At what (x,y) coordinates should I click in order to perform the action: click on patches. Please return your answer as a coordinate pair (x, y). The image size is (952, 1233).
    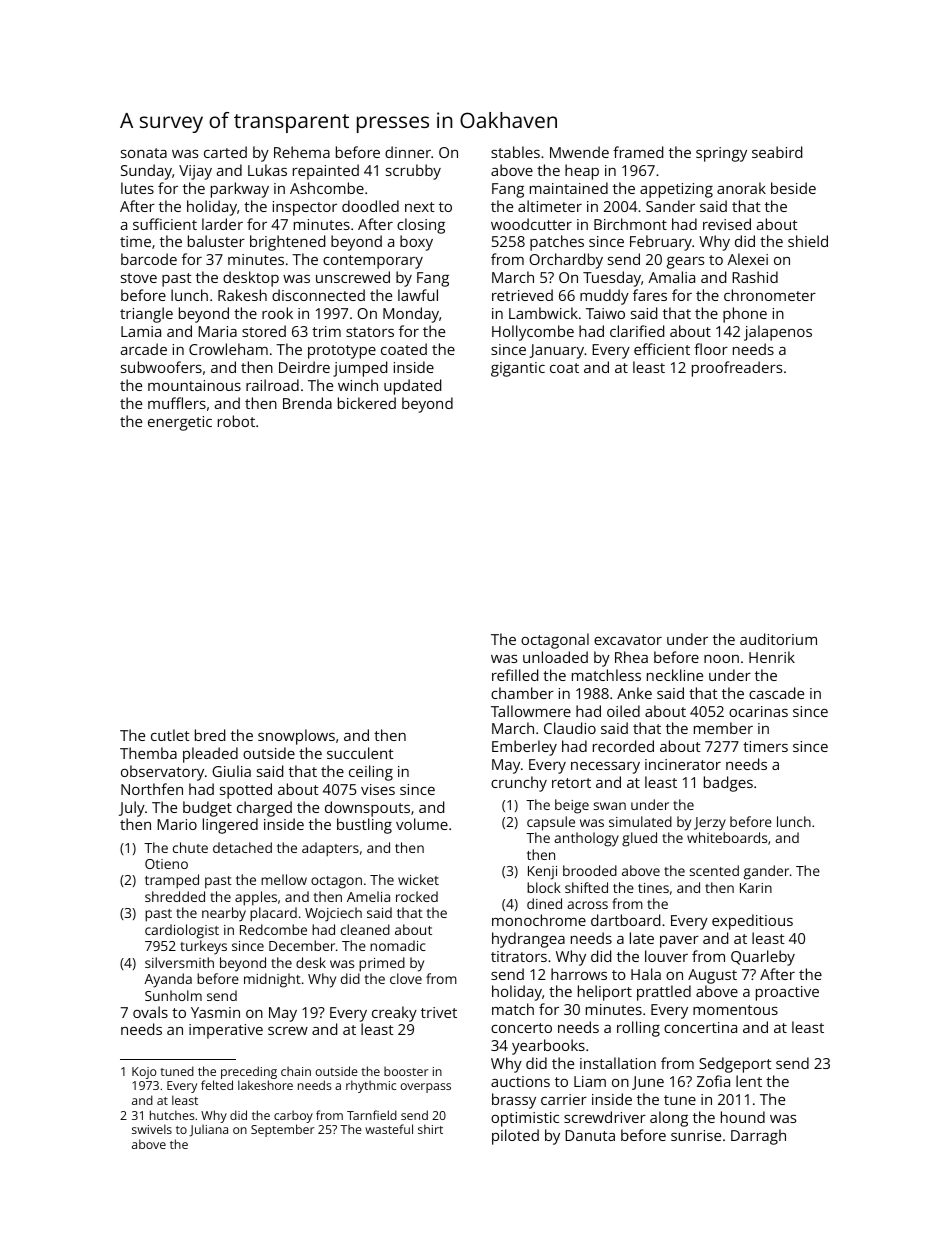
    Looking at the image, I should click on (557, 243).
